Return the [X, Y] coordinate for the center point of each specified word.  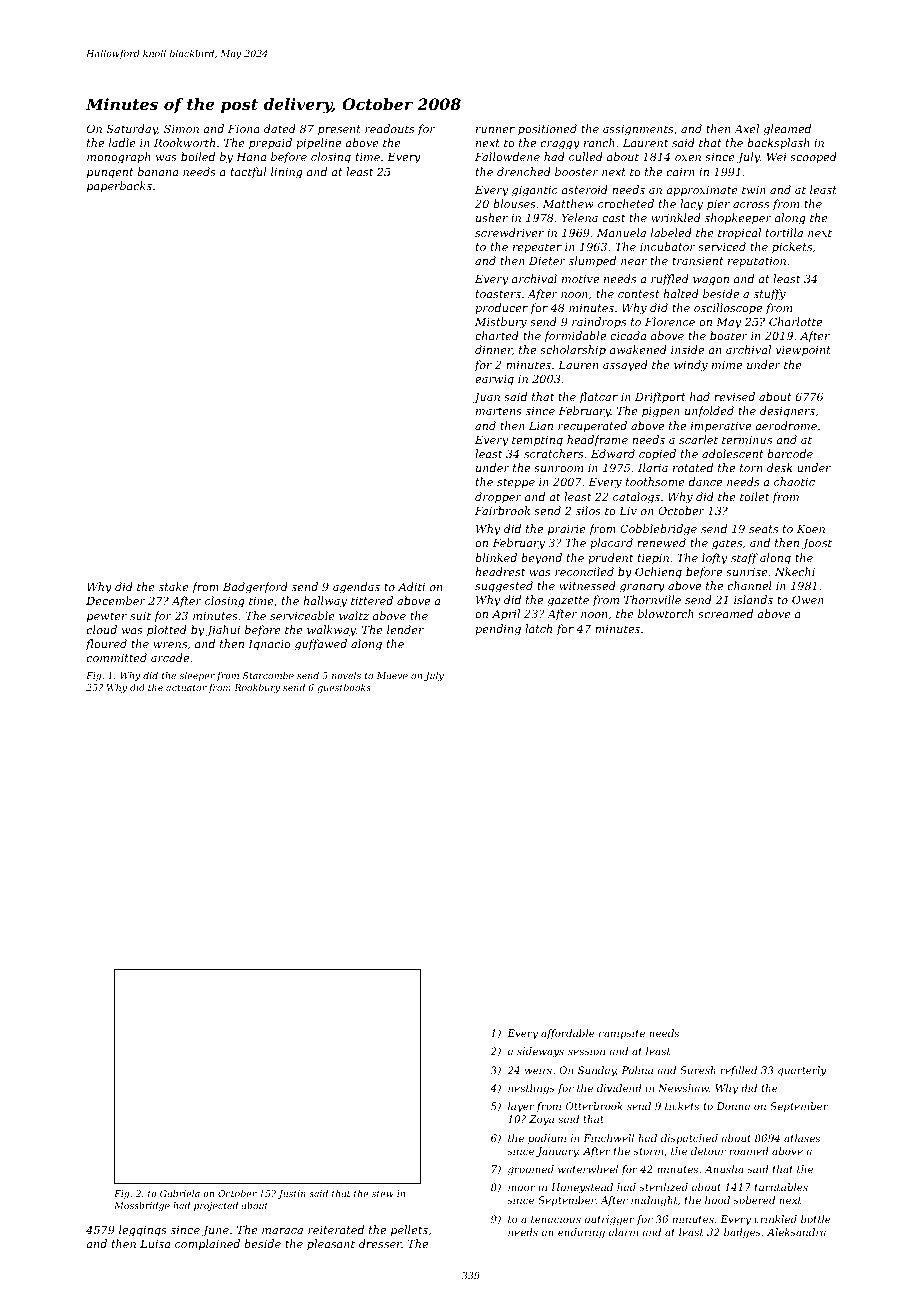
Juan [486, 398]
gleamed [787, 130]
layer [521, 1107]
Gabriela [180, 1193]
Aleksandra [796, 1232]
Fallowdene [507, 156]
